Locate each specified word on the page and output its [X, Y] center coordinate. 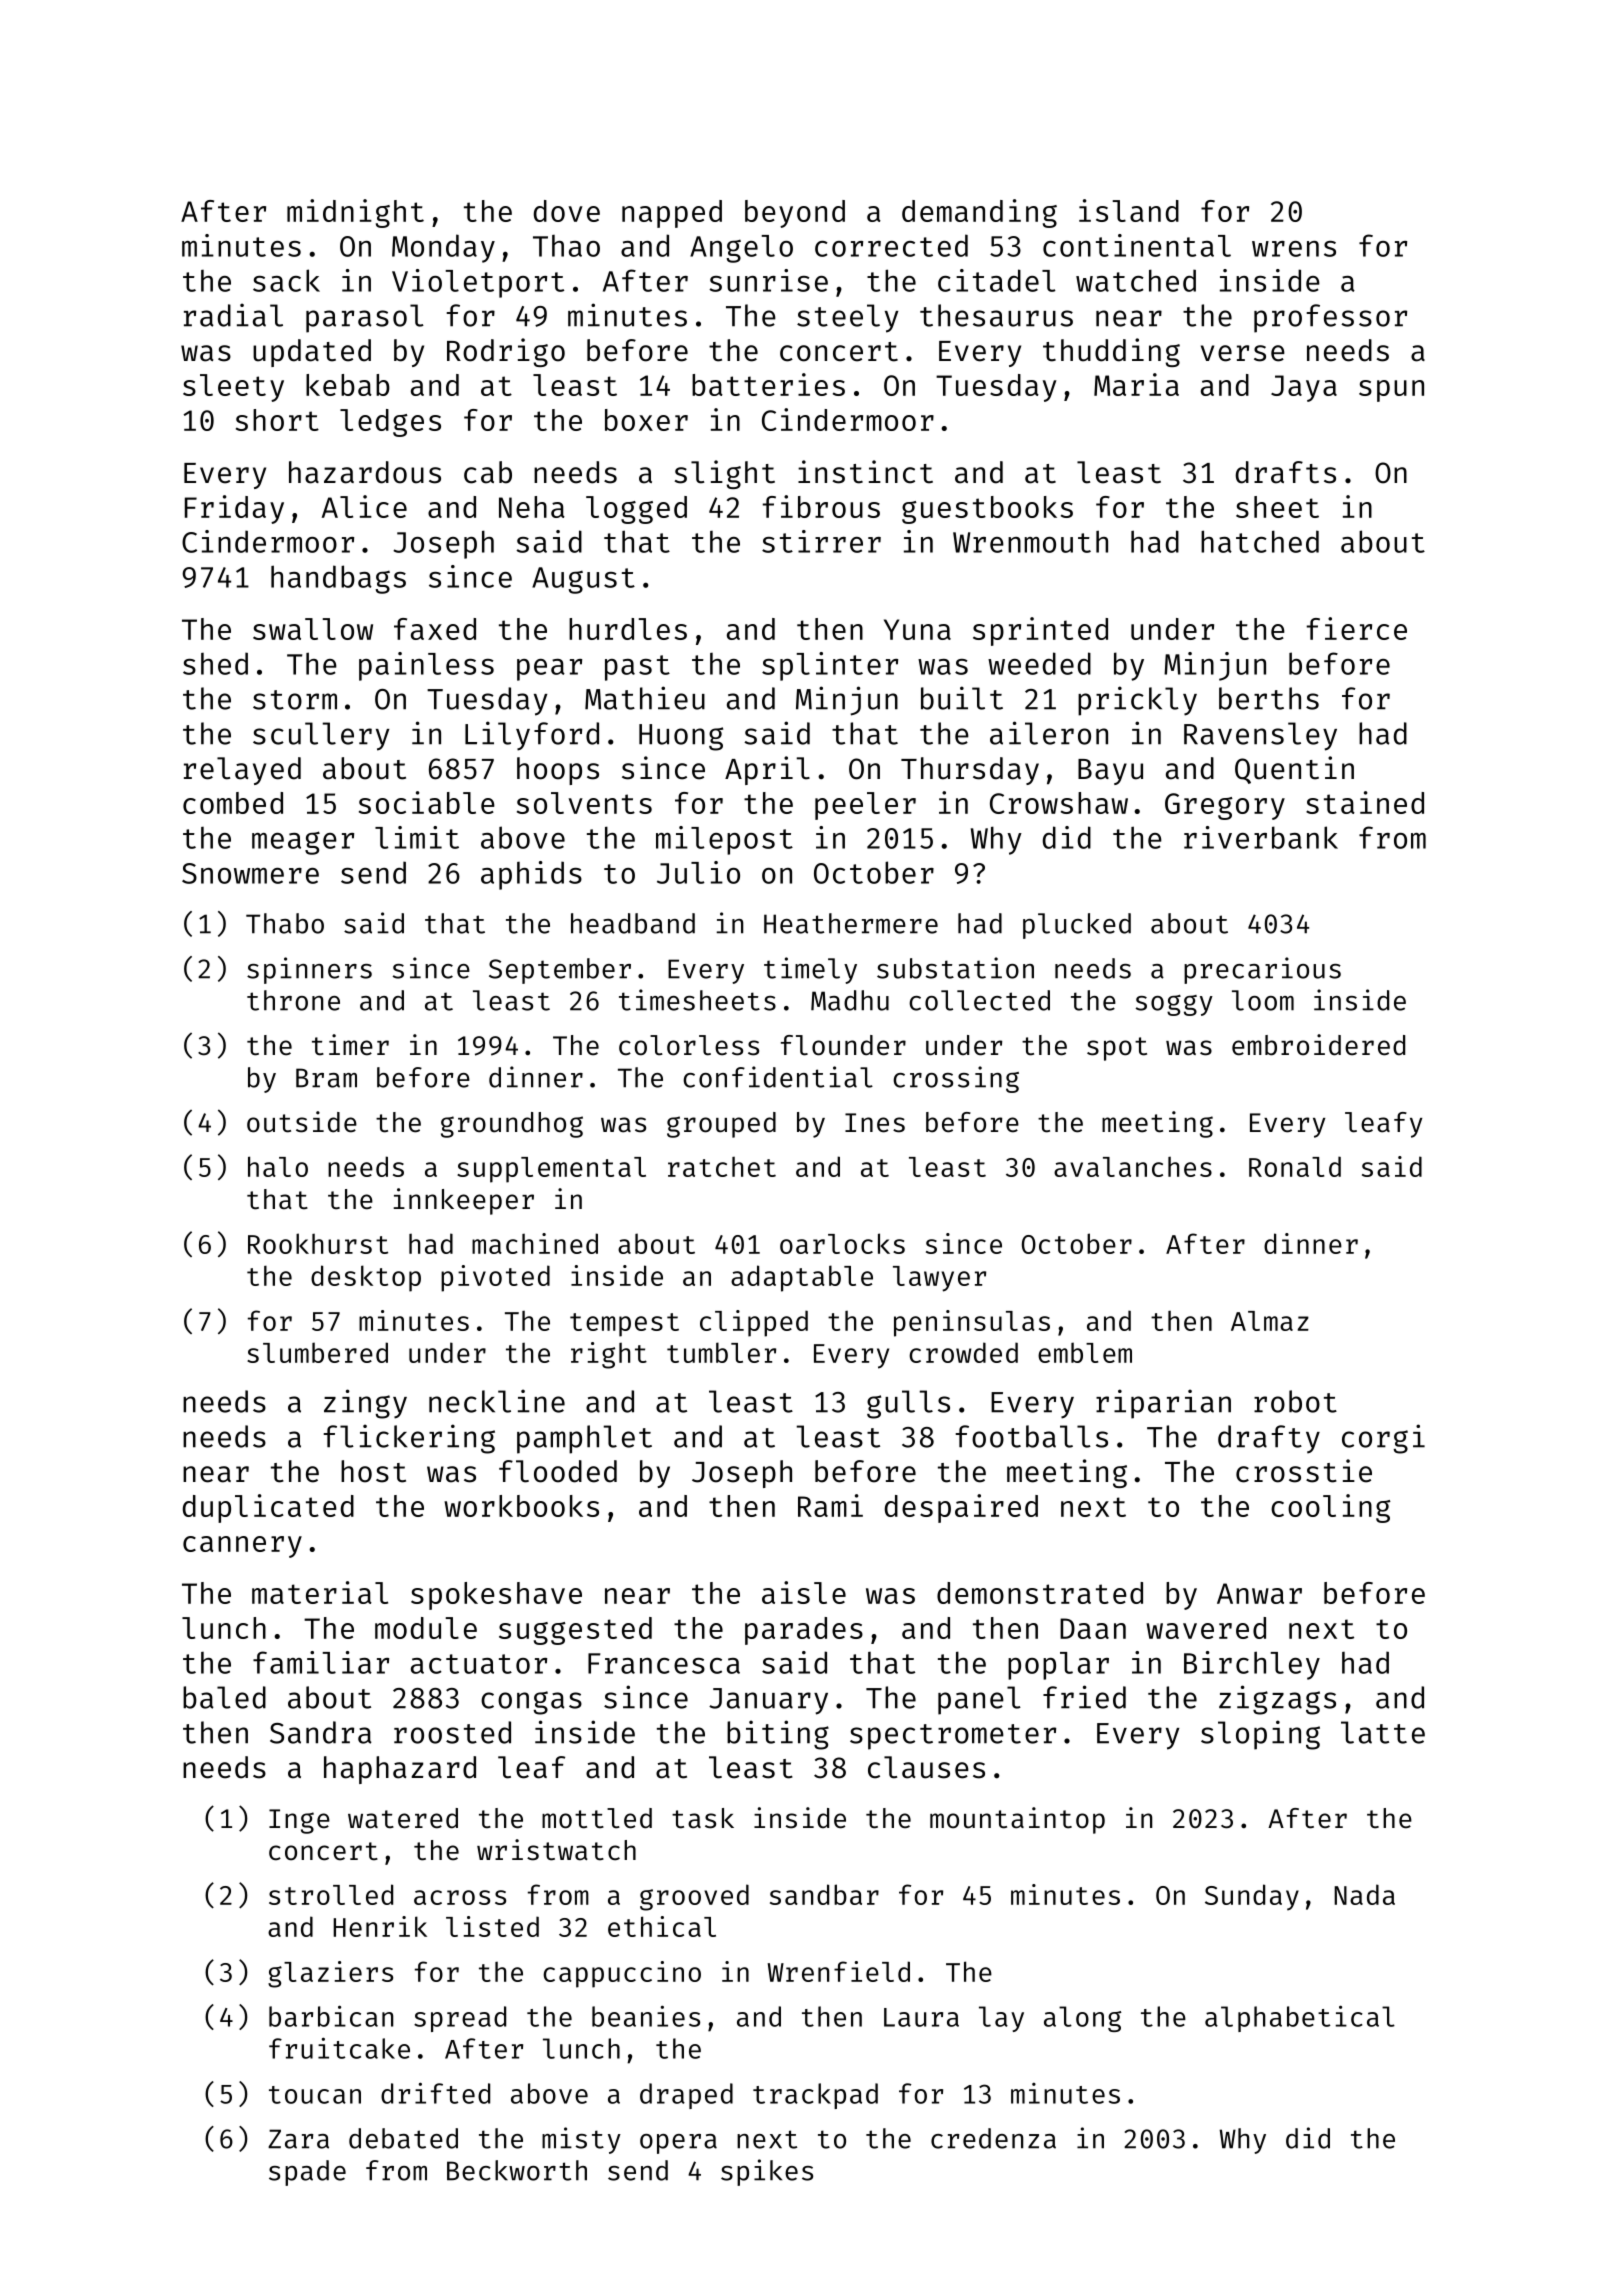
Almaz [1270, 1321]
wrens [1294, 249]
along [1083, 2019]
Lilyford [532, 736]
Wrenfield [839, 1971]
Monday [443, 248]
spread [460, 2019]
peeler [865, 806]
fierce [1356, 628]
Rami [830, 1505]
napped [672, 214]
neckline [497, 1401]
